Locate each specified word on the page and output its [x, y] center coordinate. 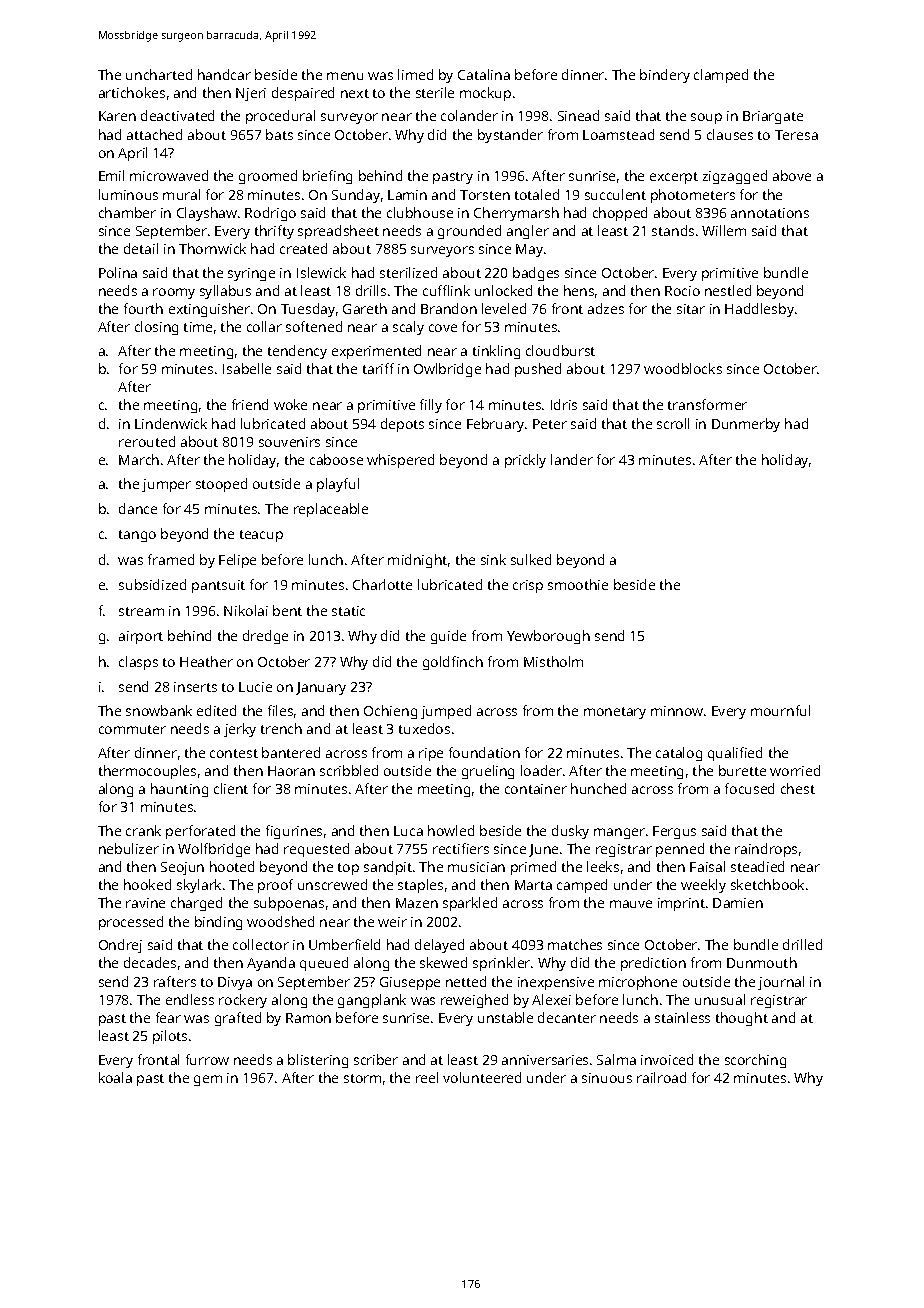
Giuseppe [410, 983]
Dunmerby [746, 425]
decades [150, 962]
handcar [224, 74]
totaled [537, 194]
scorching [755, 1061]
